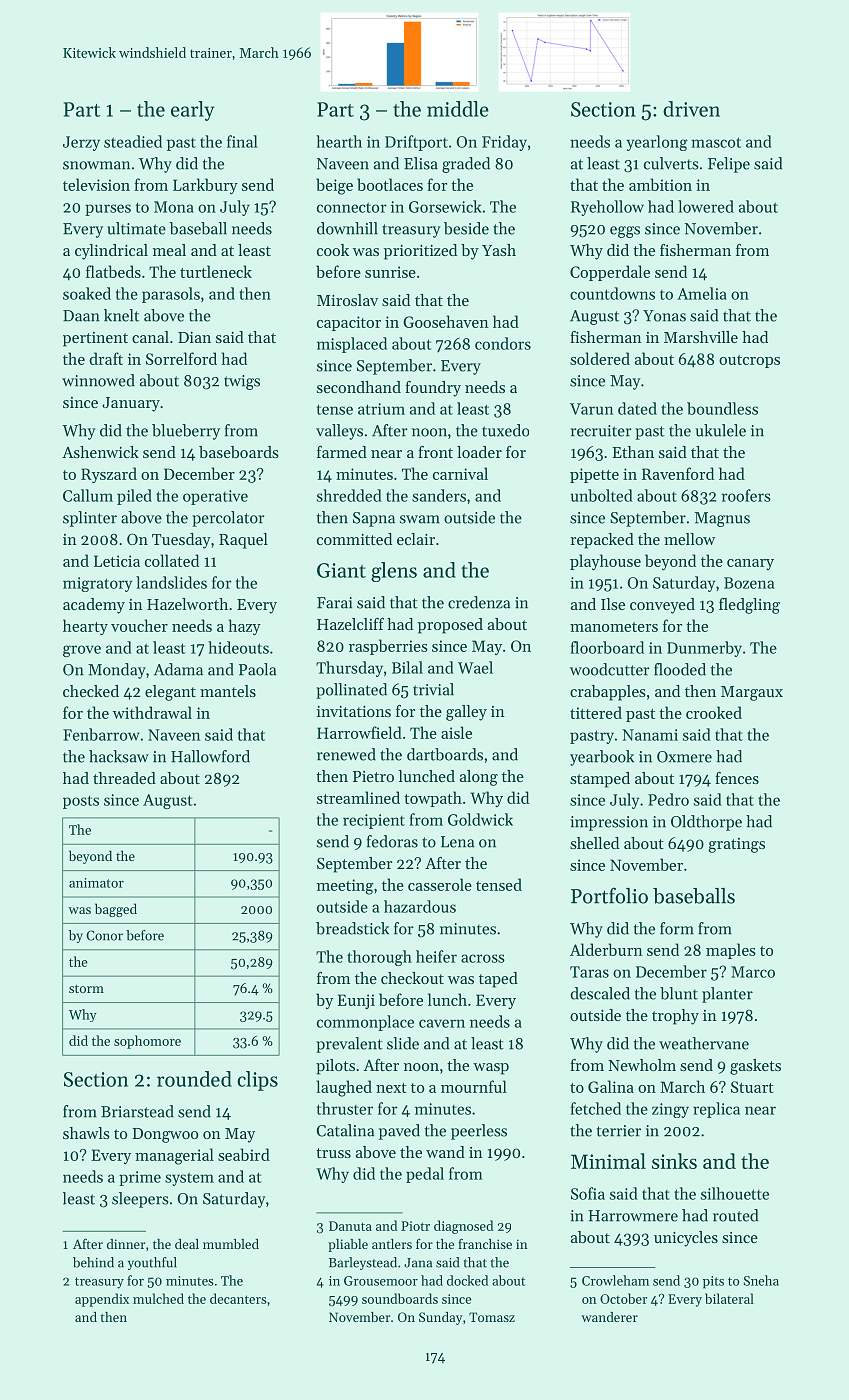 The width and height of the screenshot is (849, 1400). I want to click on routed, so click(735, 1215).
